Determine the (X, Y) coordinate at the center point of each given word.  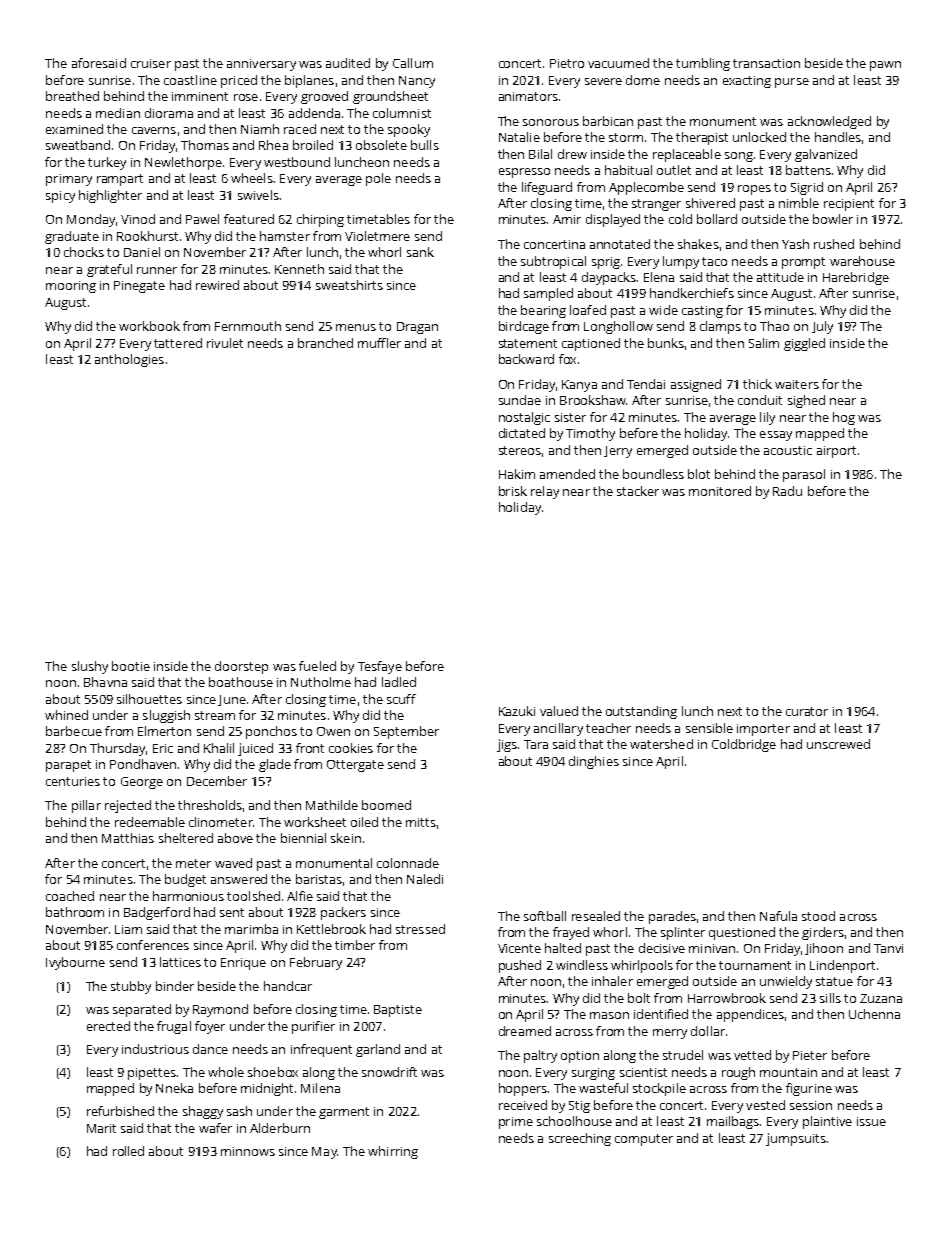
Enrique (243, 964)
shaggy (203, 1112)
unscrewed (838, 744)
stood (818, 916)
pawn (885, 66)
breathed (72, 96)
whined (66, 715)
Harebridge (856, 278)
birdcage (524, 327)
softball (545, 916)
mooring (71, 287)
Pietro (567, 63)
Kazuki (517, 711)
